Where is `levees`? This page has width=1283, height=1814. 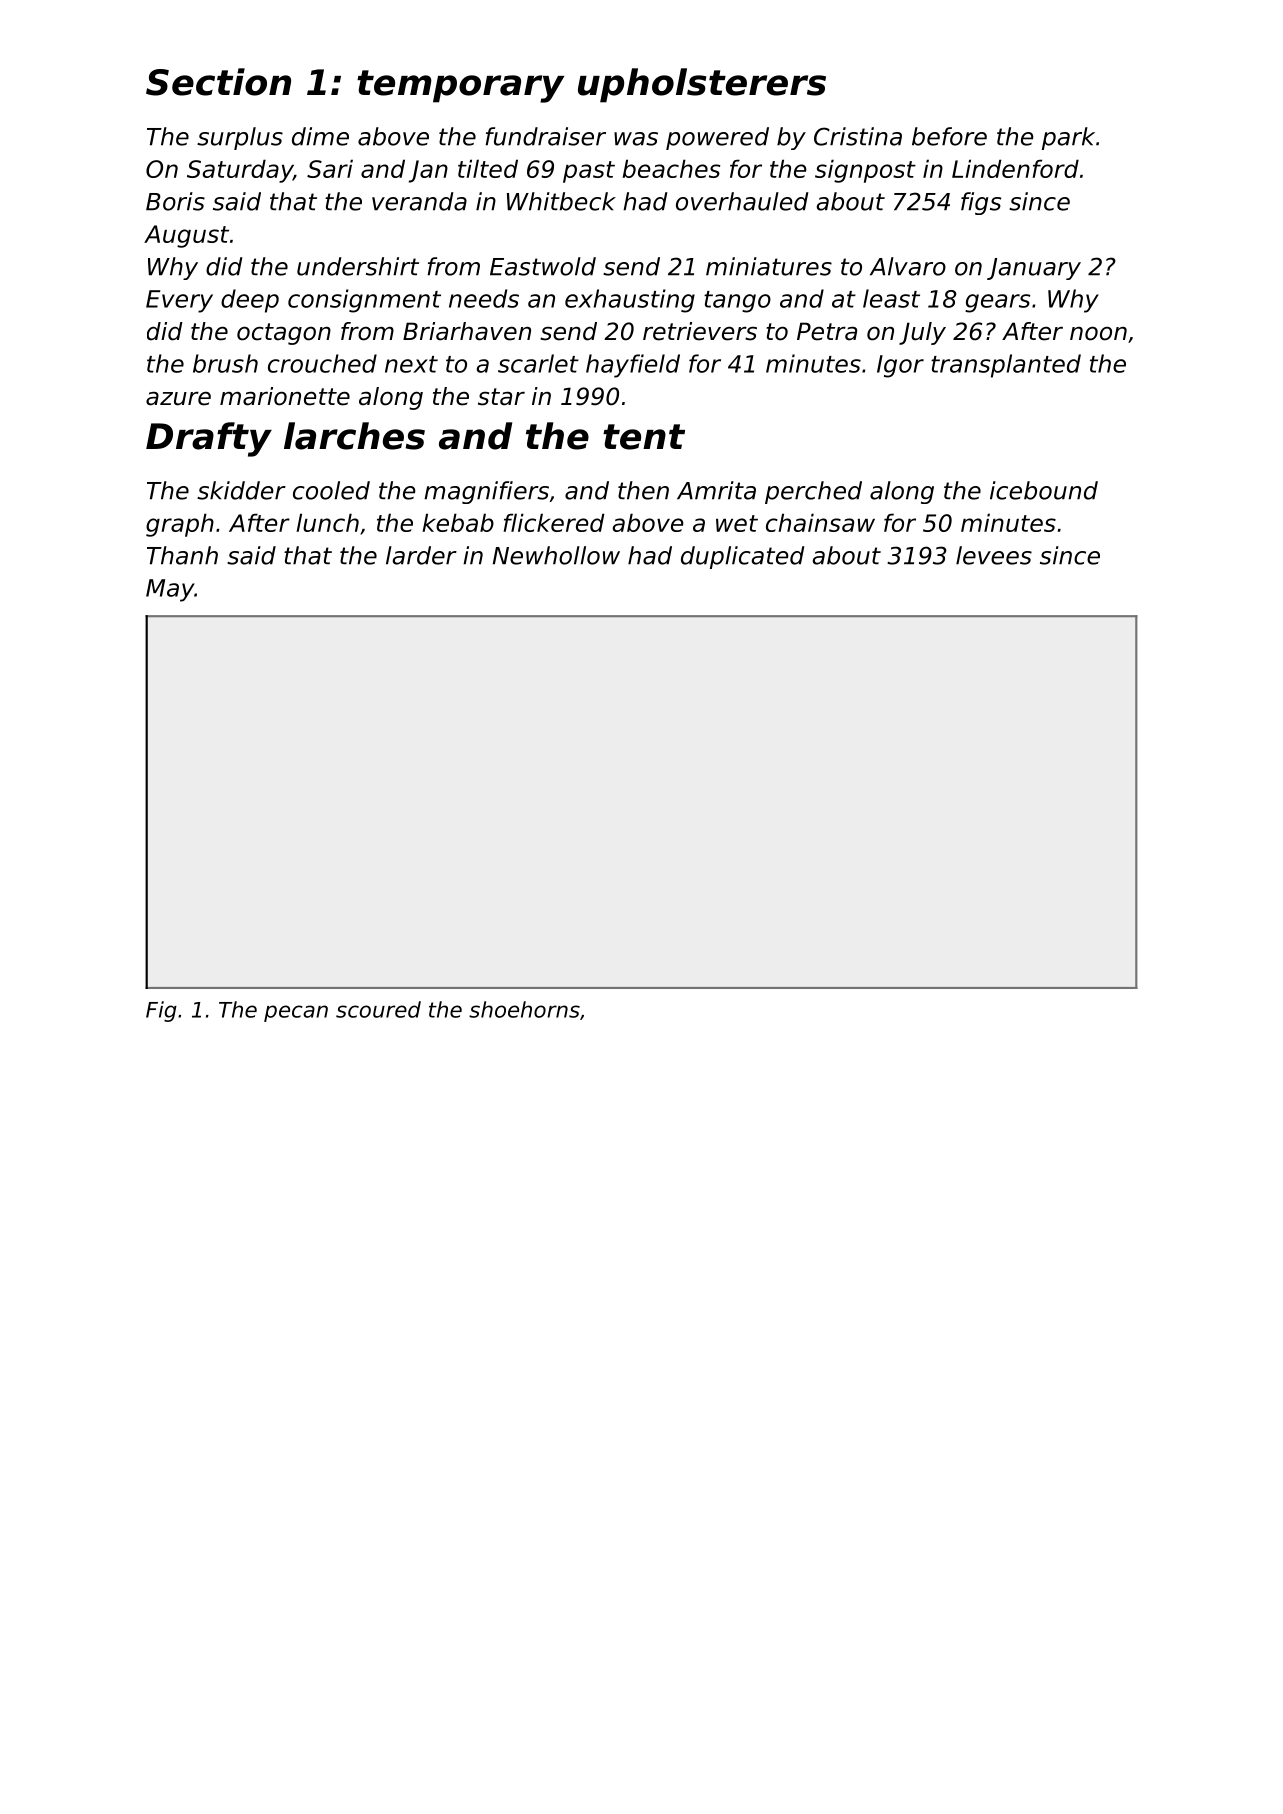
levees is located at coordinates (994, 555).
